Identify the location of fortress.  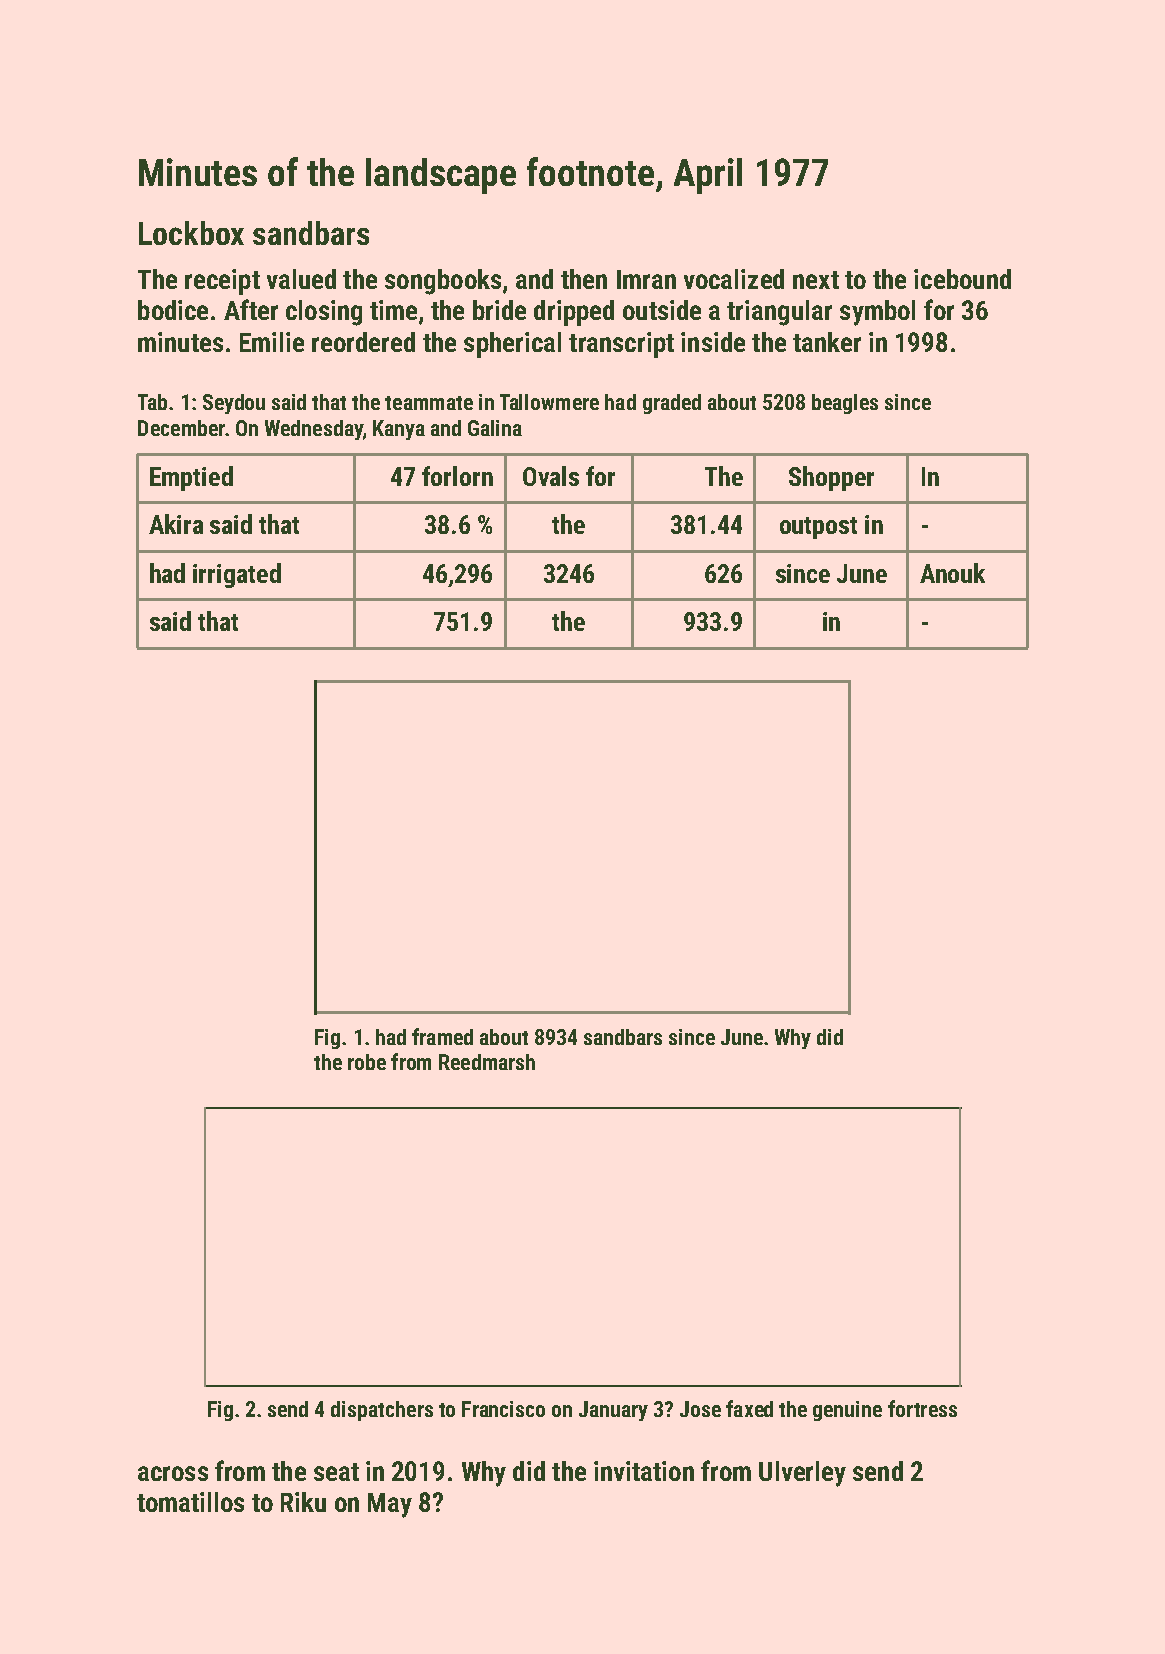
(922, 1408).
